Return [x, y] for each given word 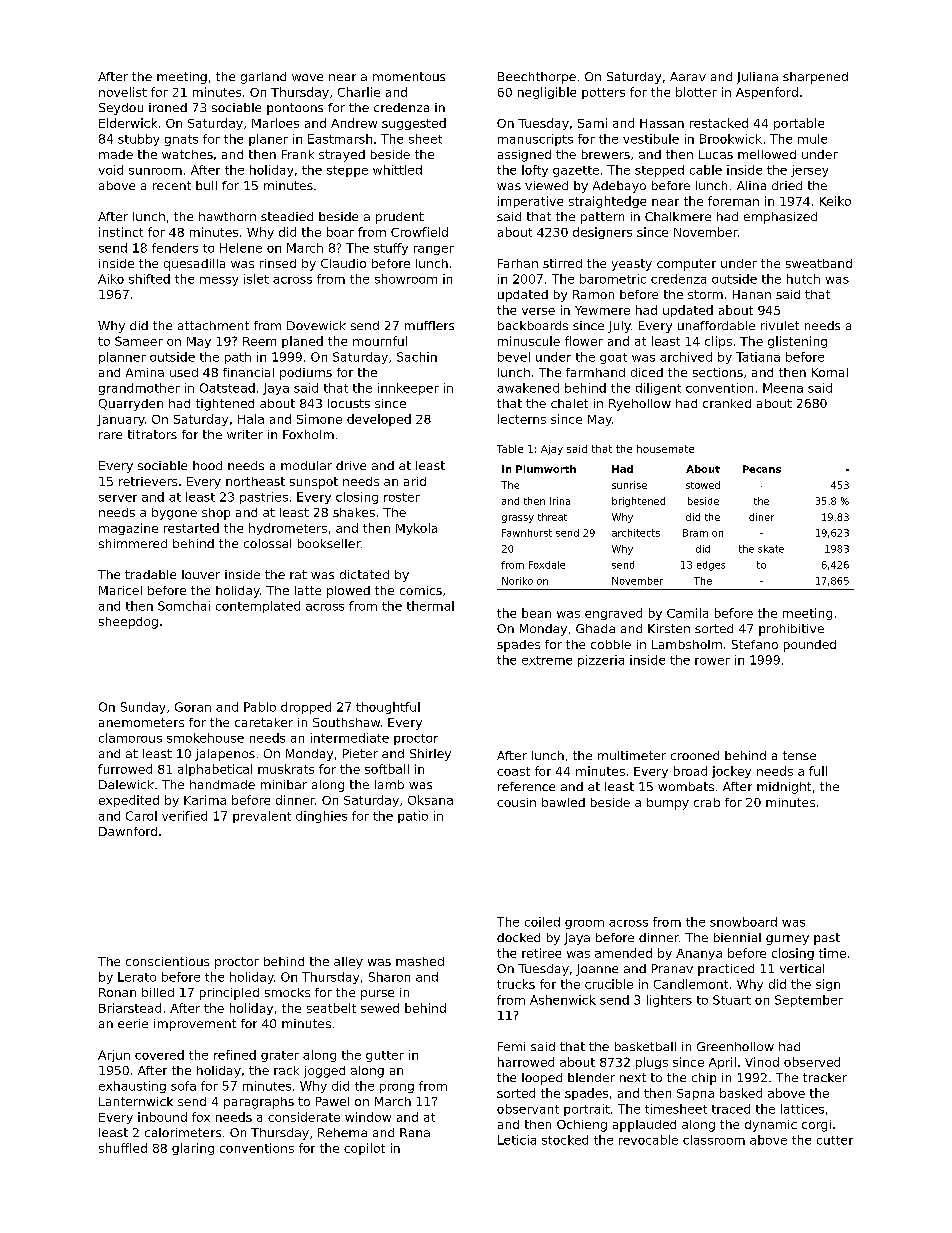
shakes [354, 512]
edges [711, 566]
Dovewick [316, 325]
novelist [123, 92]
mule [812, 139]
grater [280, 1056]
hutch [803, 279]
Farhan [518, 263]
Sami [592, 123]
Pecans [762, 469]
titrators [152, 434]
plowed [348, 592]
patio [413, 817]
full [818, 771]
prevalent [262, 817]
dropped [306, 708]
